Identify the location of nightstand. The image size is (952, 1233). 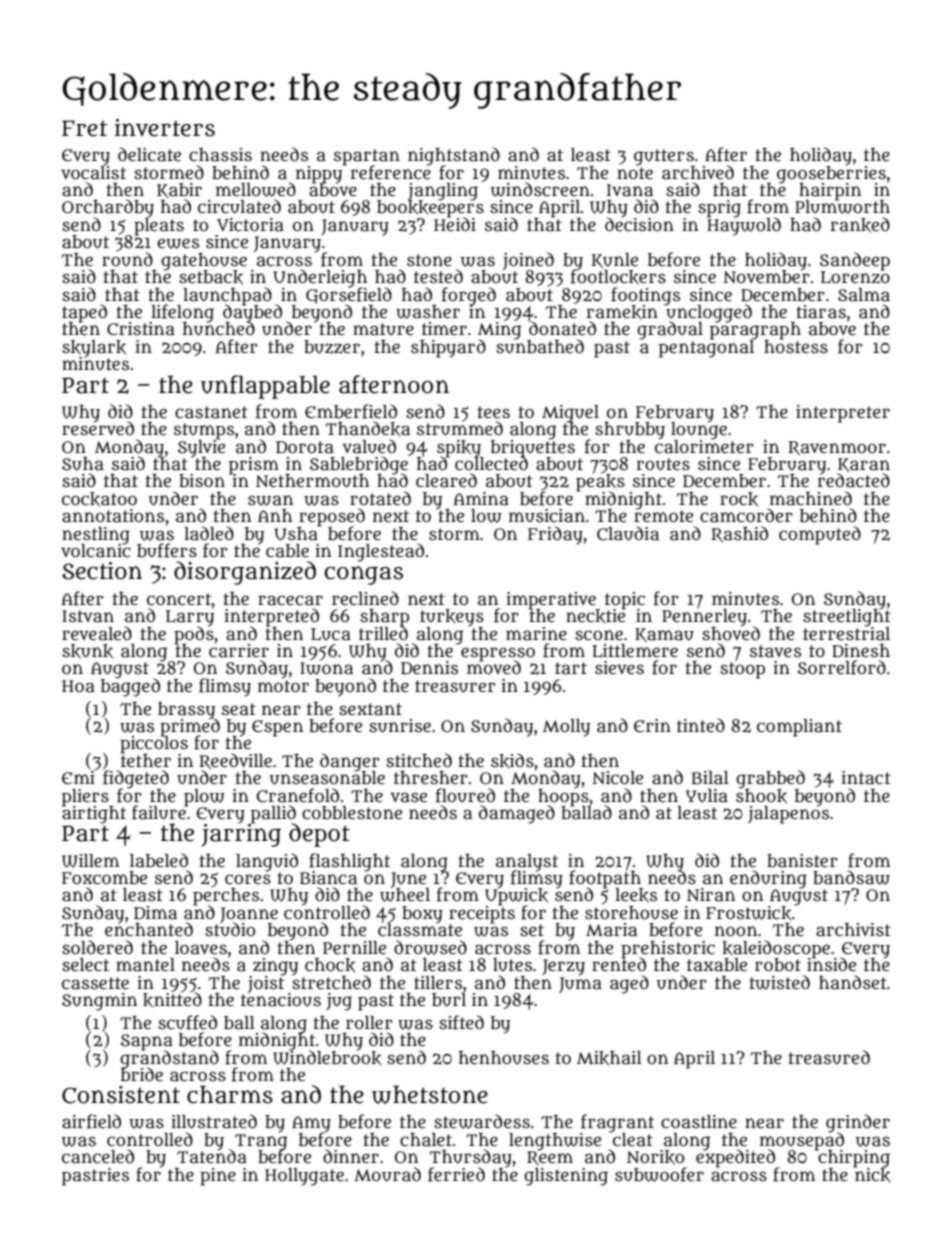
(454, 156).
